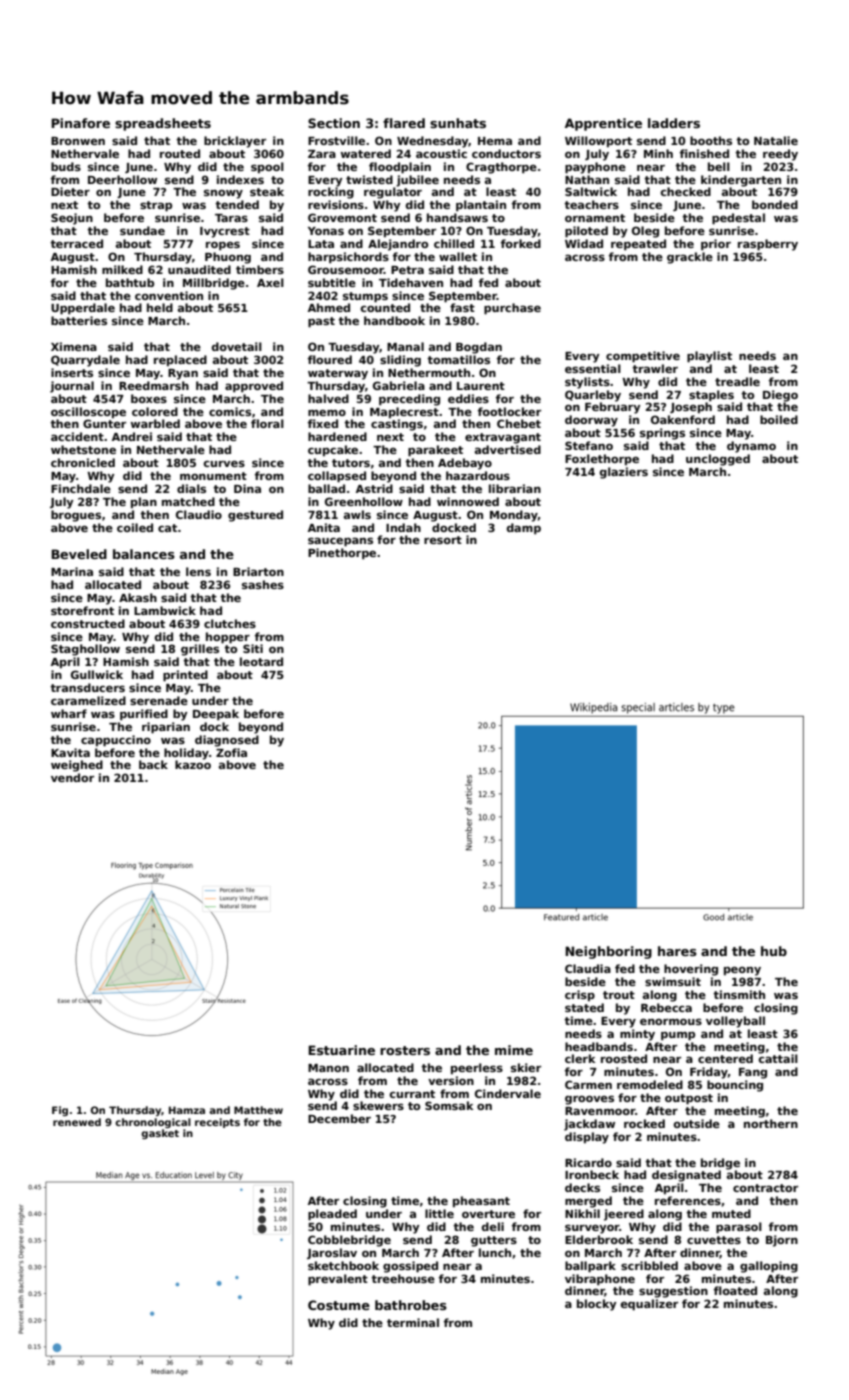 The width and height of the screenshot is (849, 1400). What do you see at coordinates (403, 527) in the screenshot?
I see `Indah` at bounding box center [403, 527].
